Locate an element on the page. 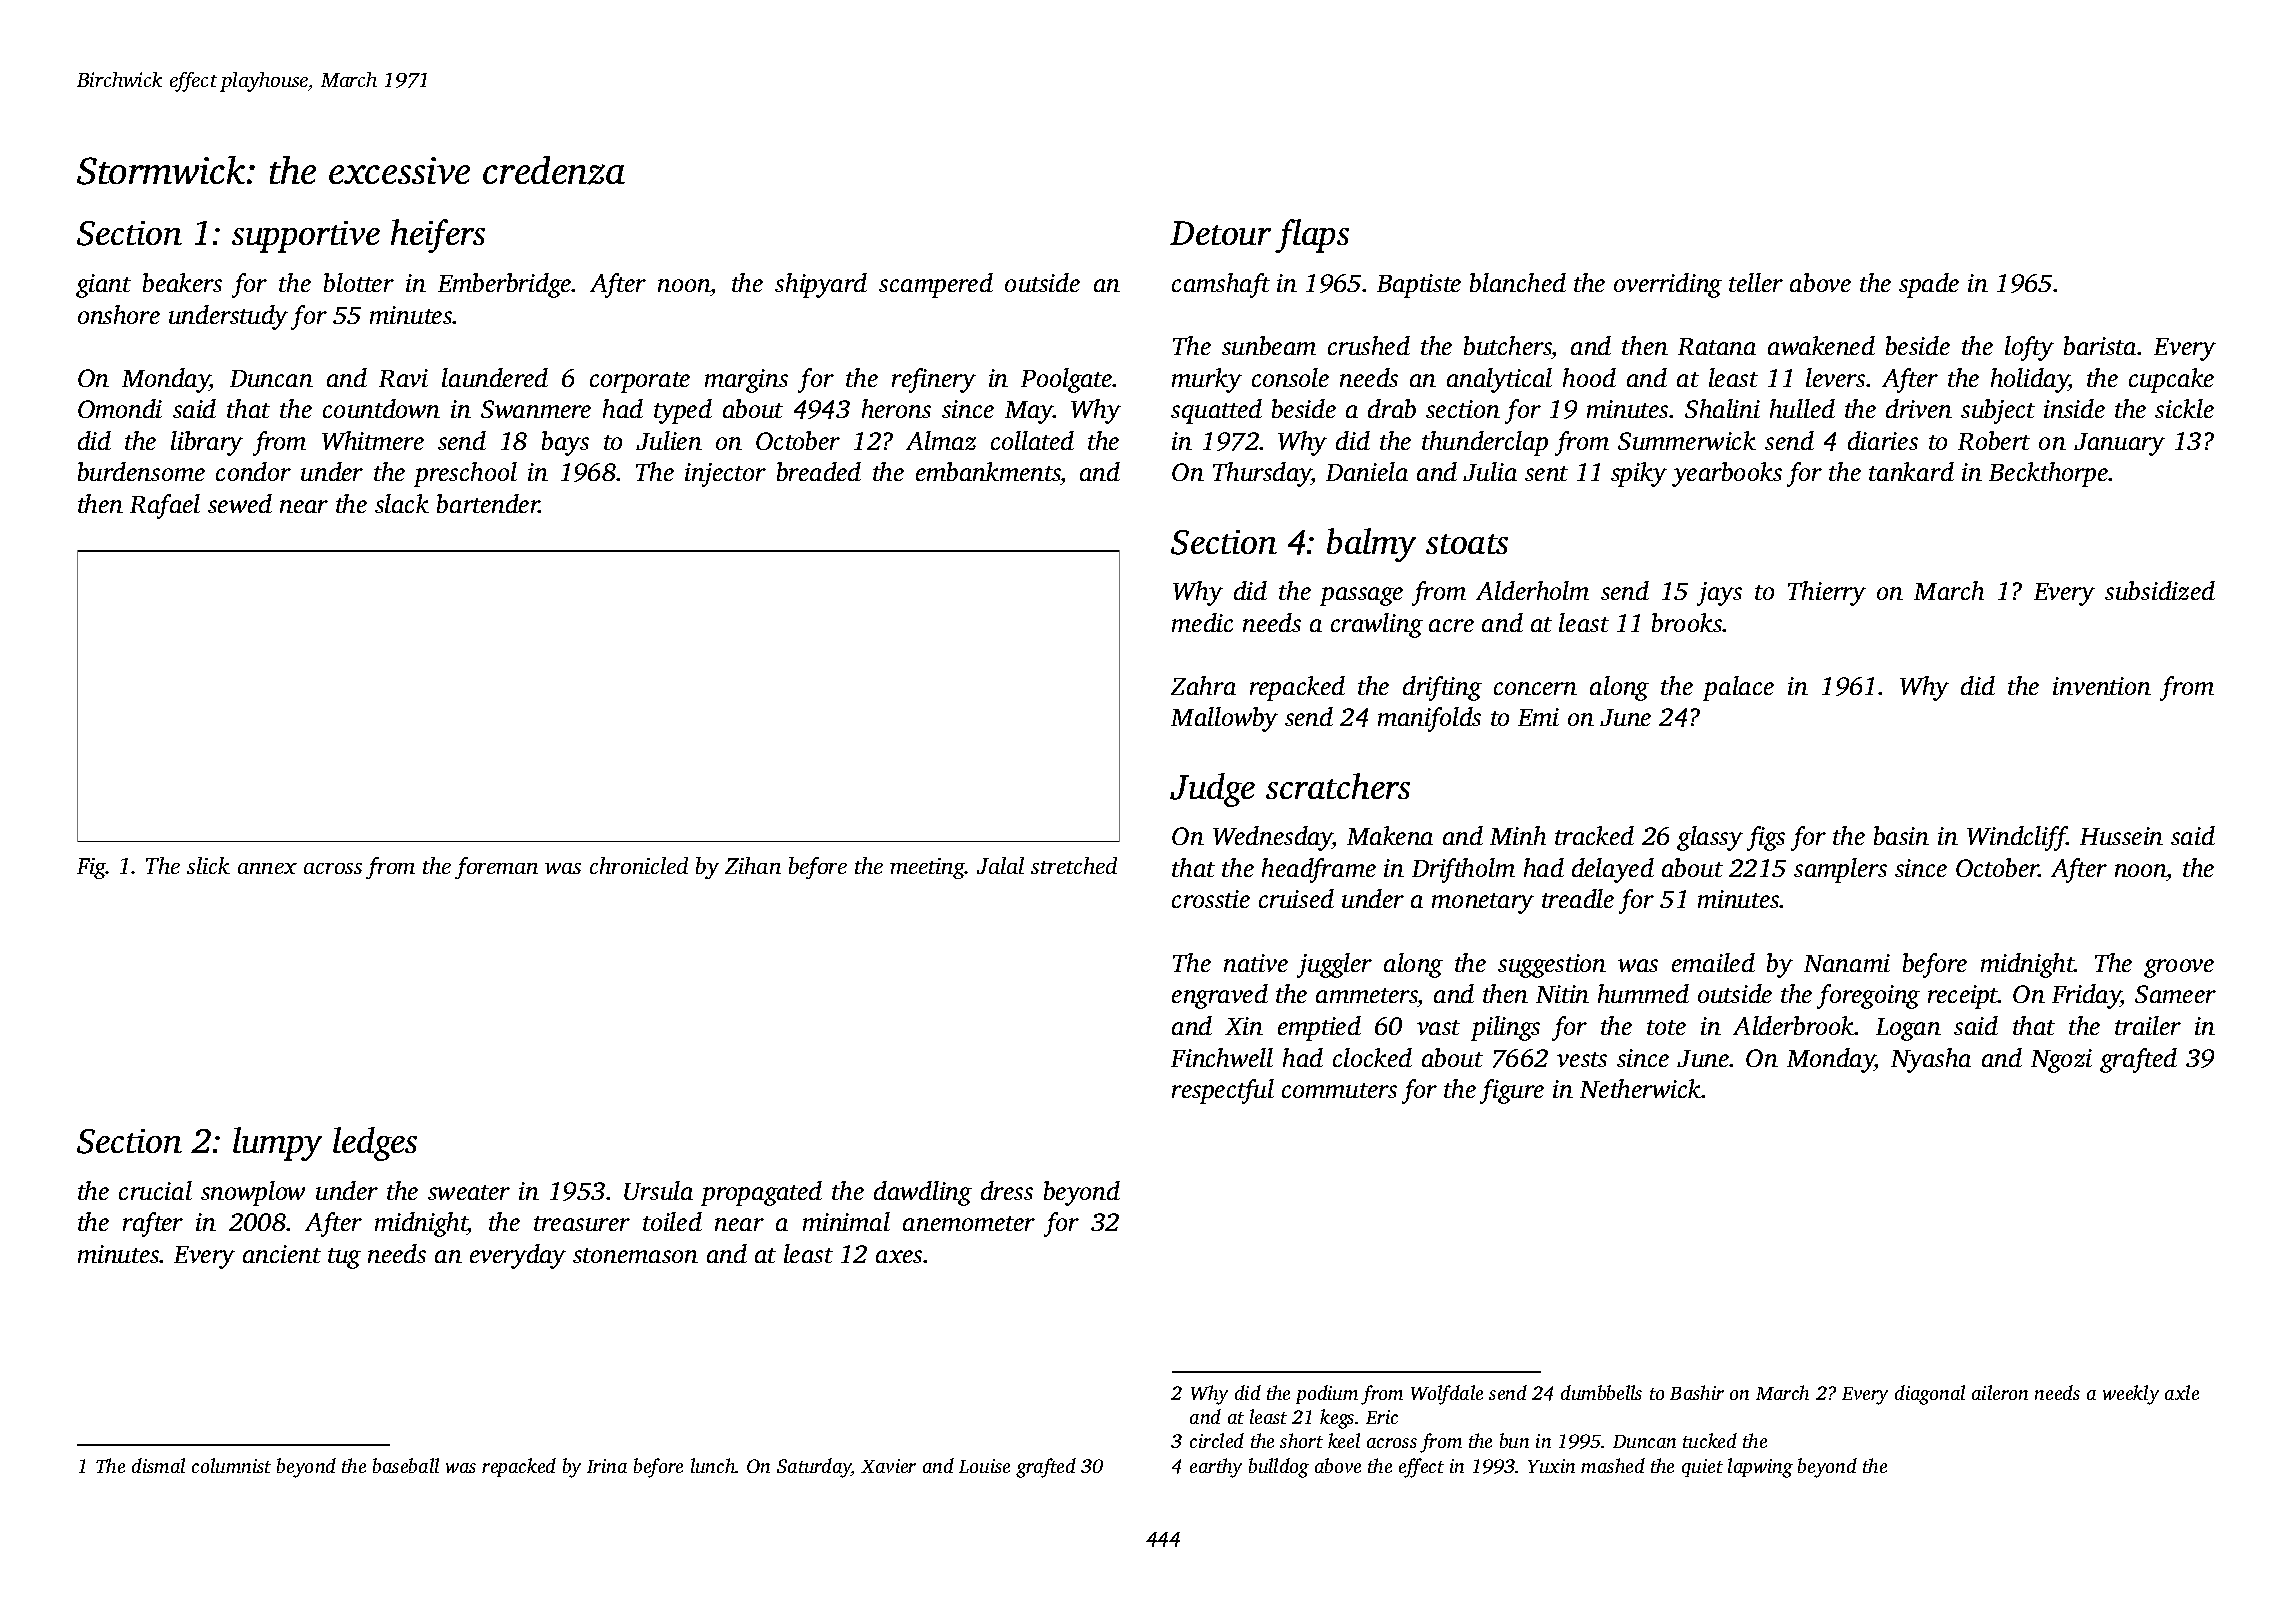 This document has width=2292, height=1620. onshore is located at coordinates (119, 314).
